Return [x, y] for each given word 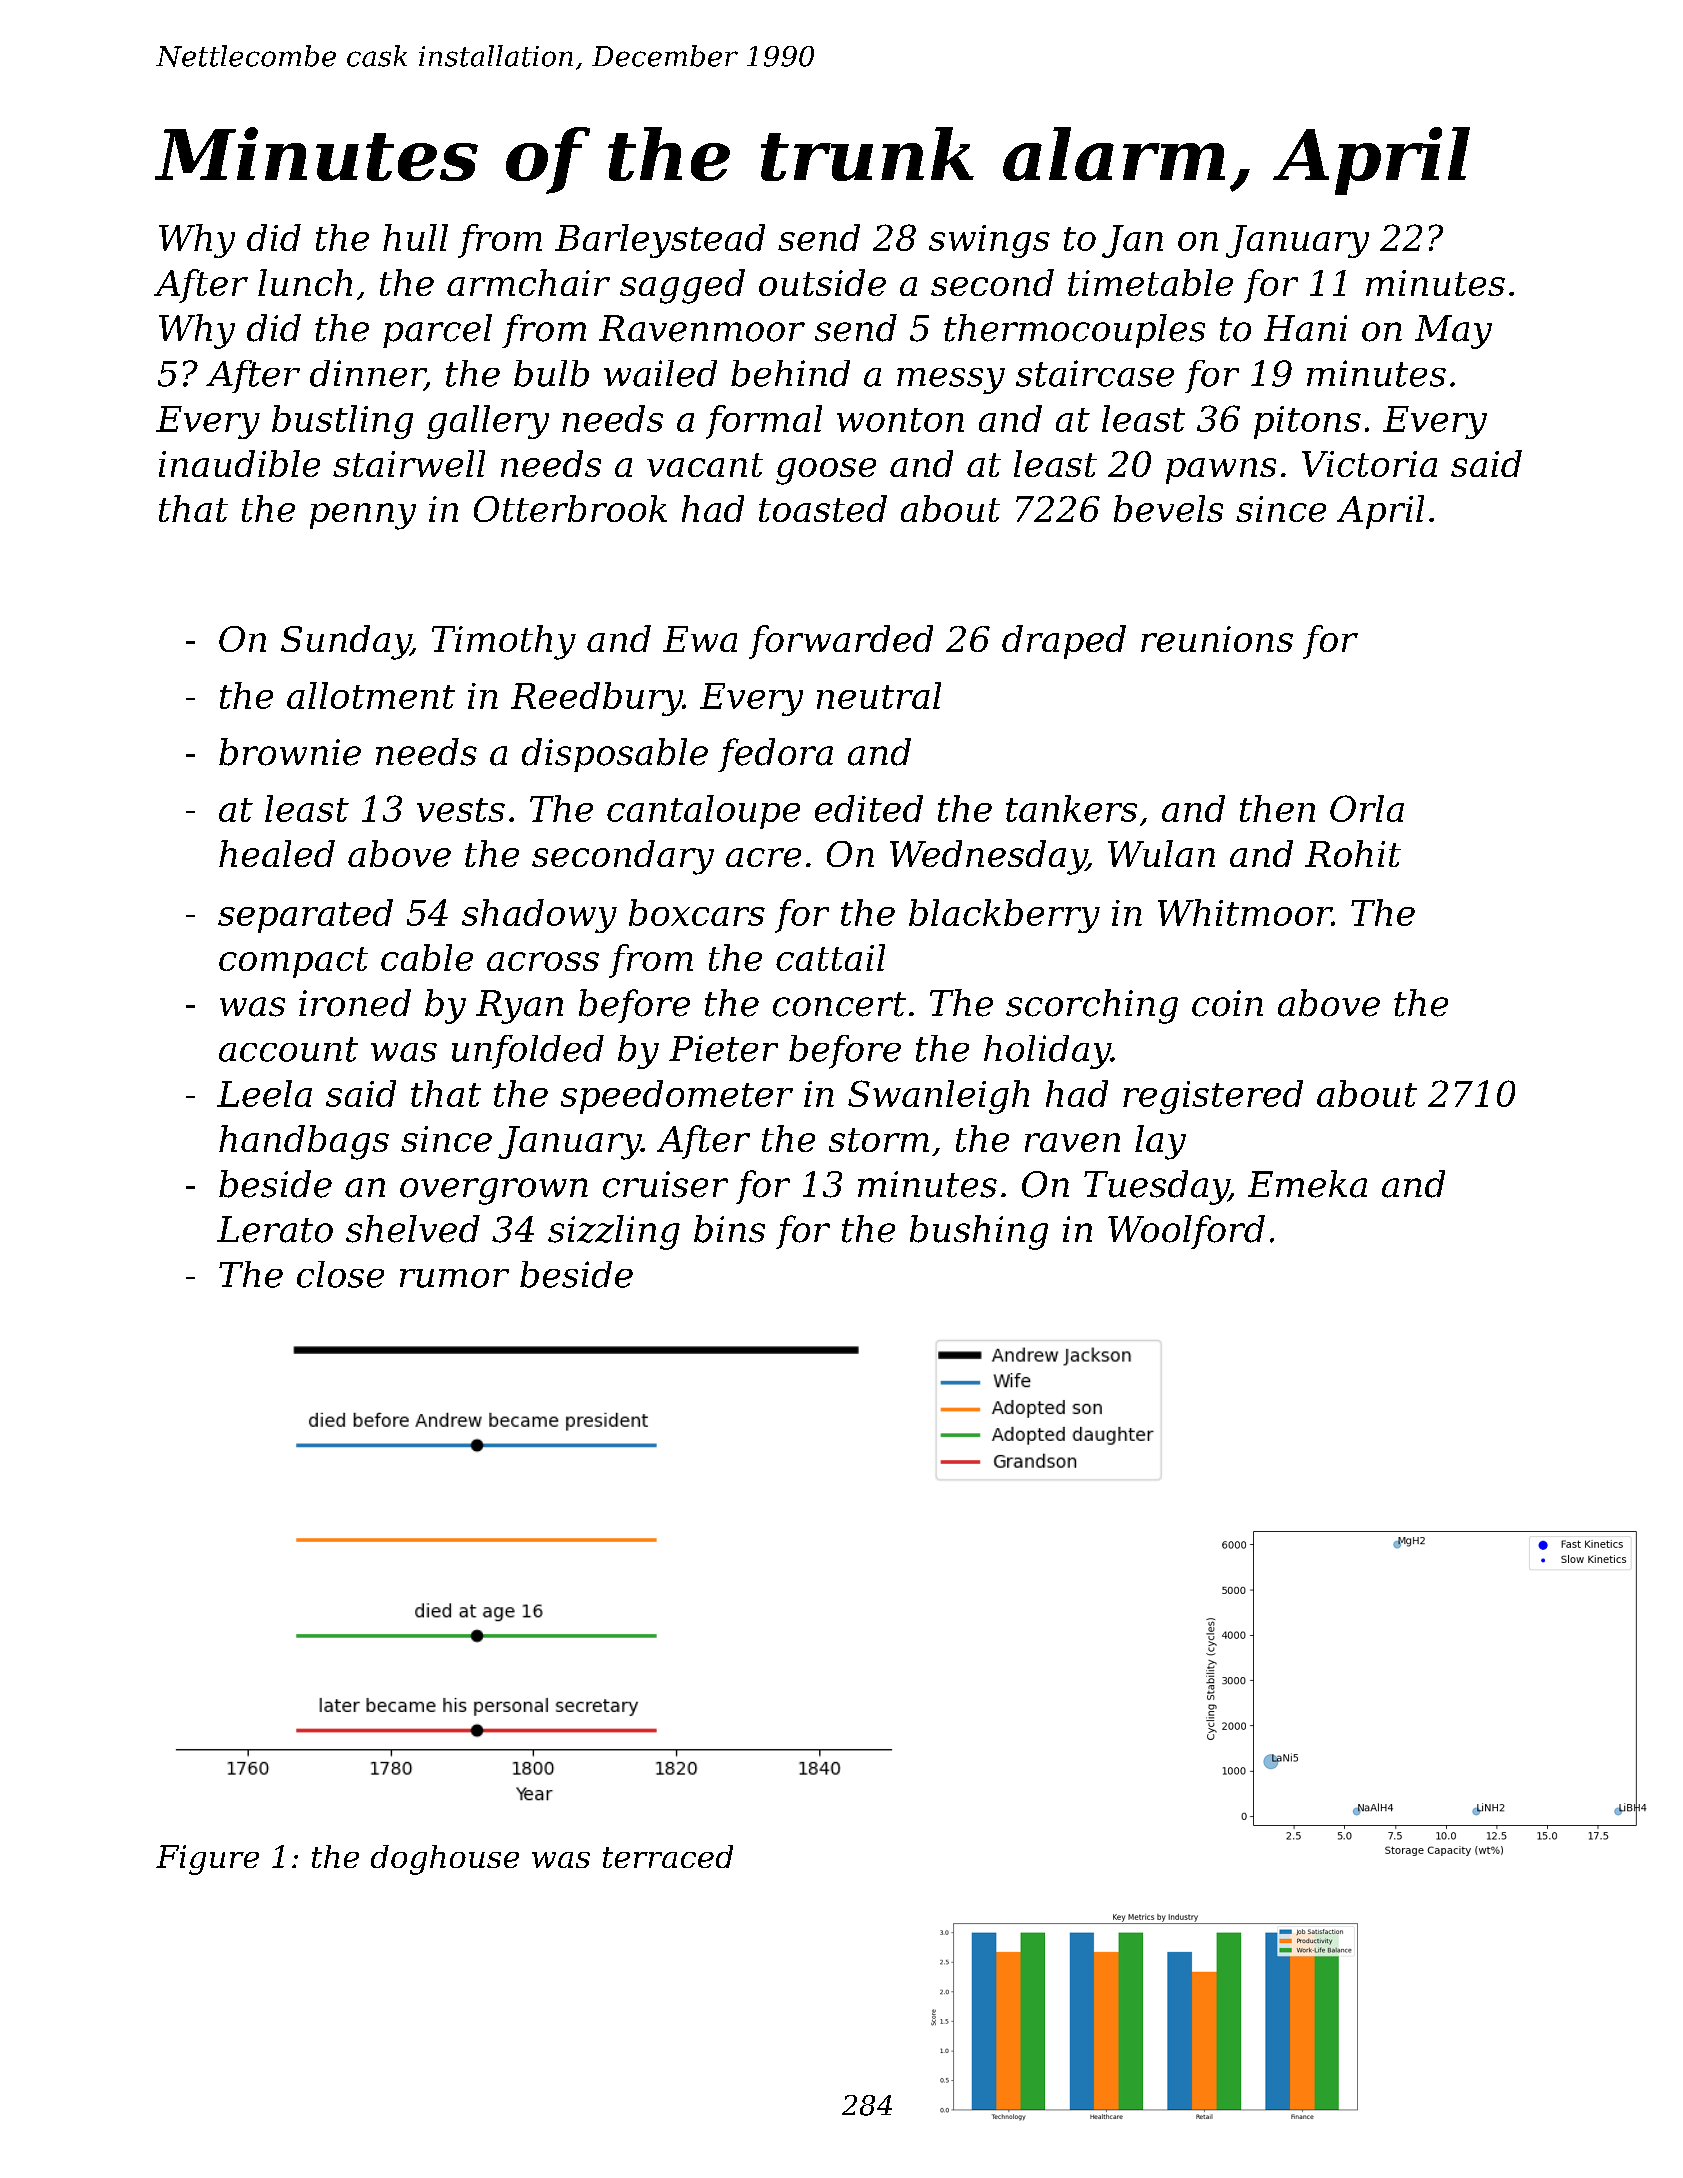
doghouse [445, 1860]
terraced [668, 1856]
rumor [454, 1278]
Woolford [1186, 1232]
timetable [1150, 282]
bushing [979, 1232]
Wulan [1161, 853]
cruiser [665, 1184]
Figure [207, 1860]
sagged [682, 286]
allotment [371, 695]
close [340, 1274]
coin [1227, 1003]
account [288, 1049]
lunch [305, 282]
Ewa [700, 639]
